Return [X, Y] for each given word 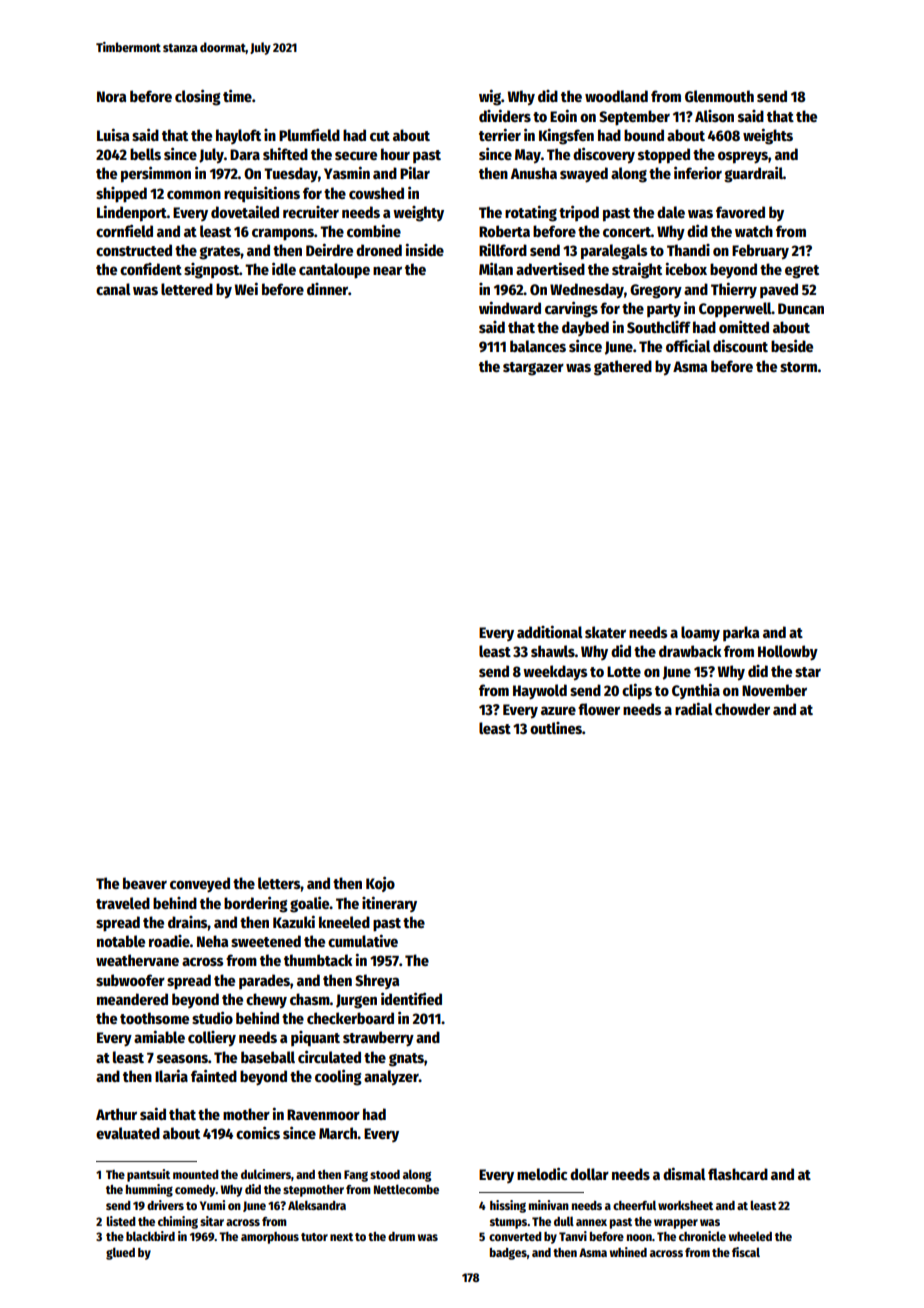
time [237, 95]
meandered [132, 999]
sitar [212, 1221]
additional [550, 631]
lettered [187, 289]
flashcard [738, 1174]
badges [508, 1254]
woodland [616, 96]
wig [490, 97]
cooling [338, 1077]
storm [798, 367]
